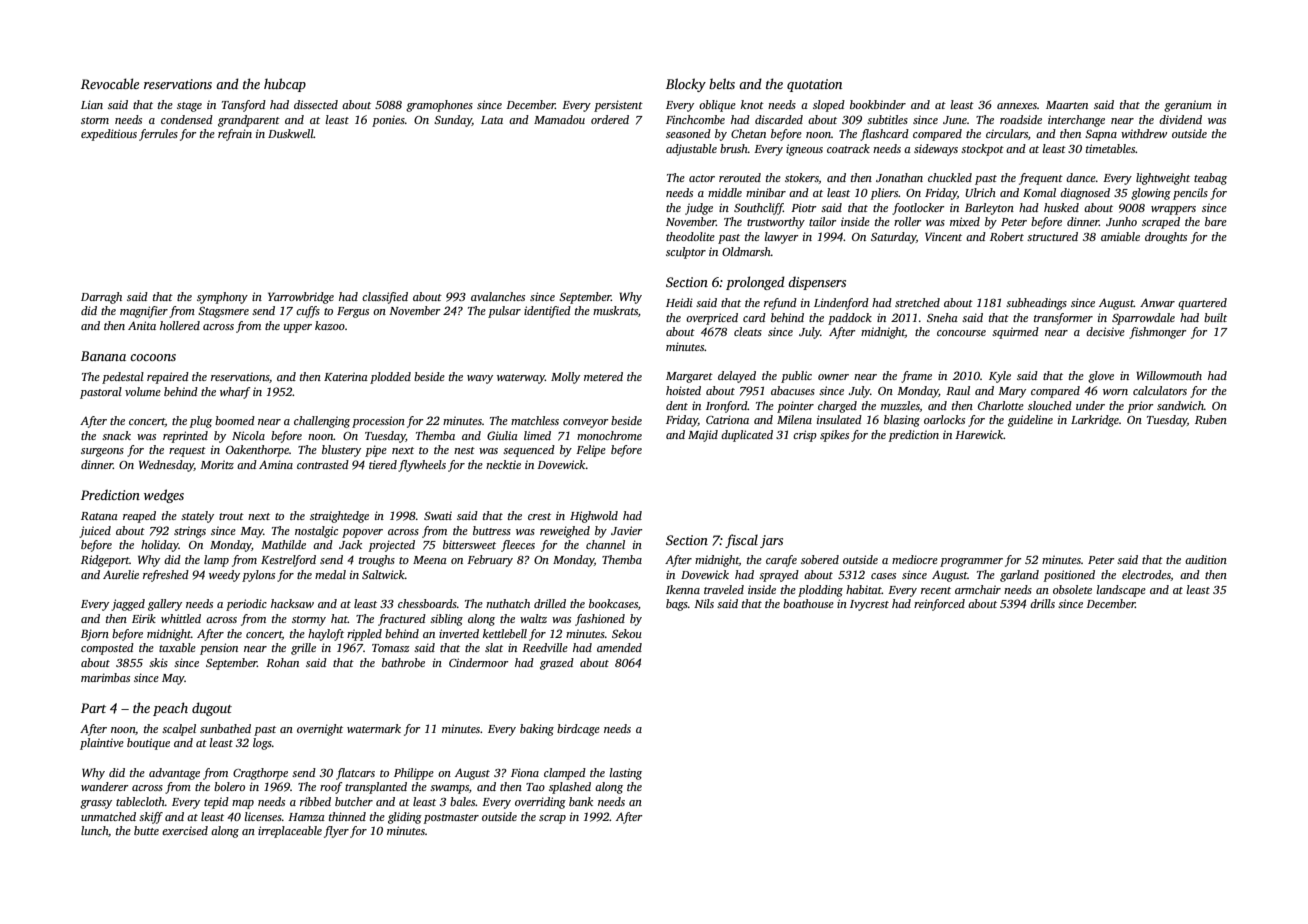  What do you see at coordinates (260, 774) in the image?
I see `Cragthorpe` at bounding box center [260, 774].
